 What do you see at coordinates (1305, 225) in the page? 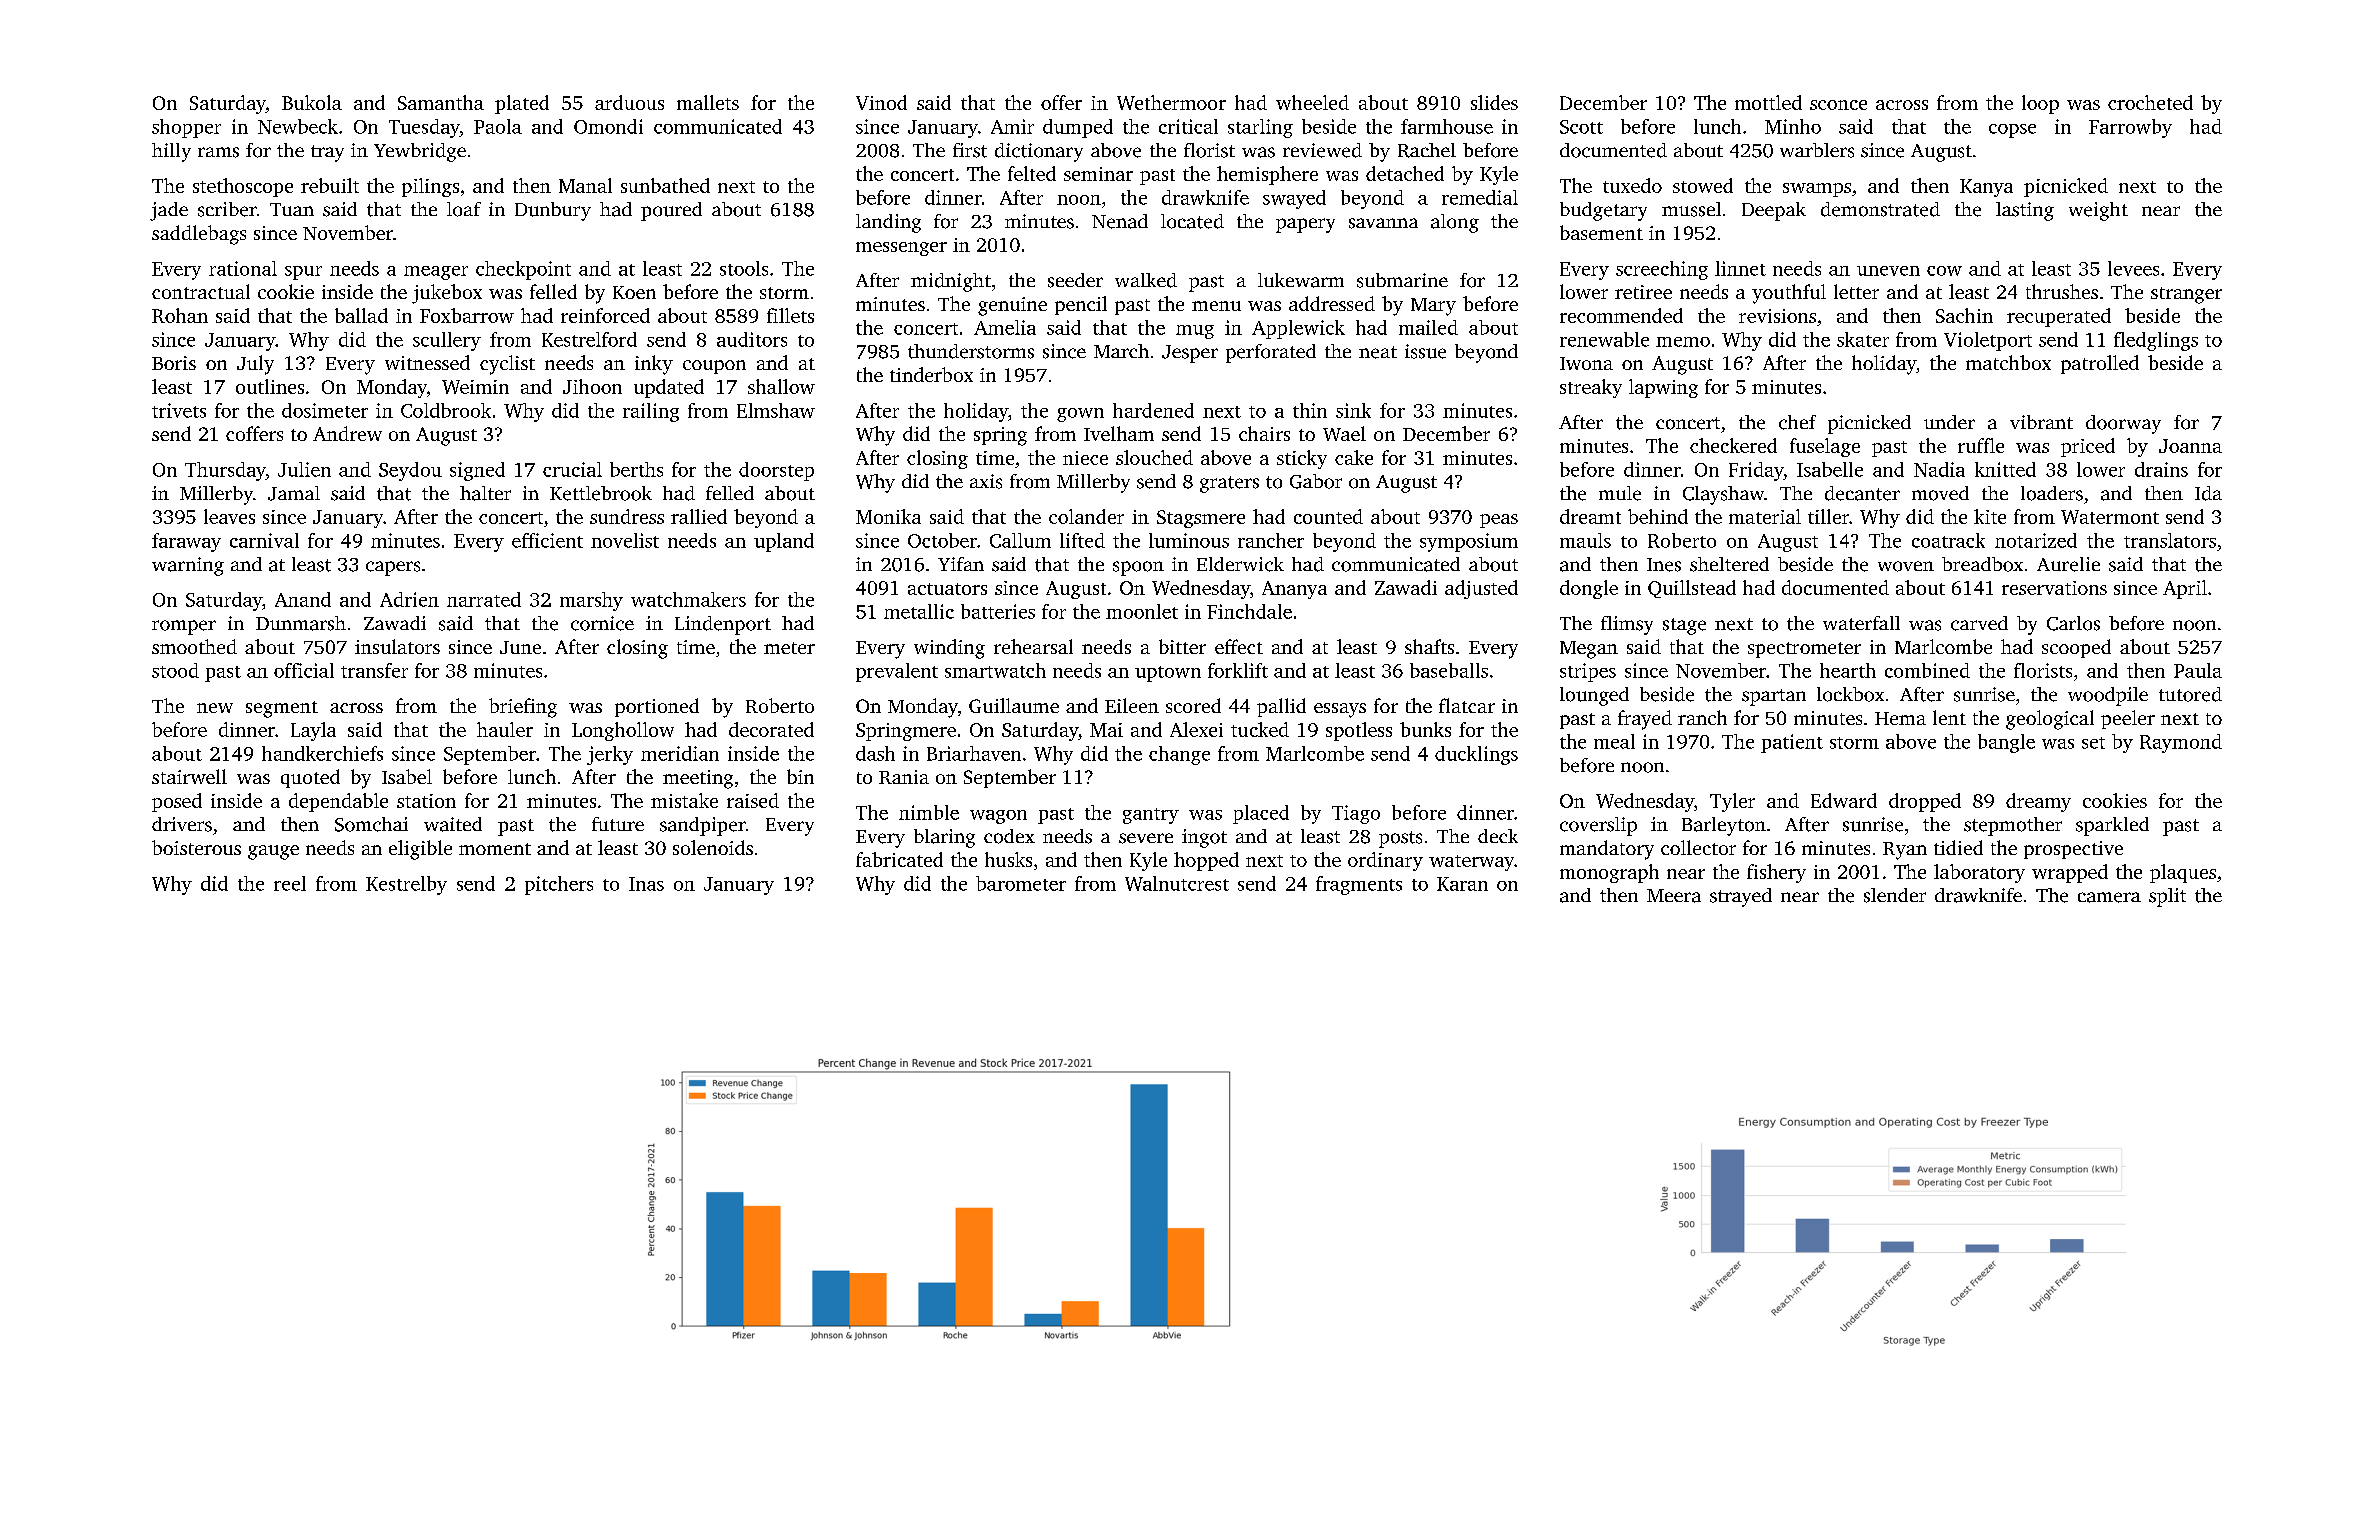
I see `papery` at bounding box center [1305, 225].
